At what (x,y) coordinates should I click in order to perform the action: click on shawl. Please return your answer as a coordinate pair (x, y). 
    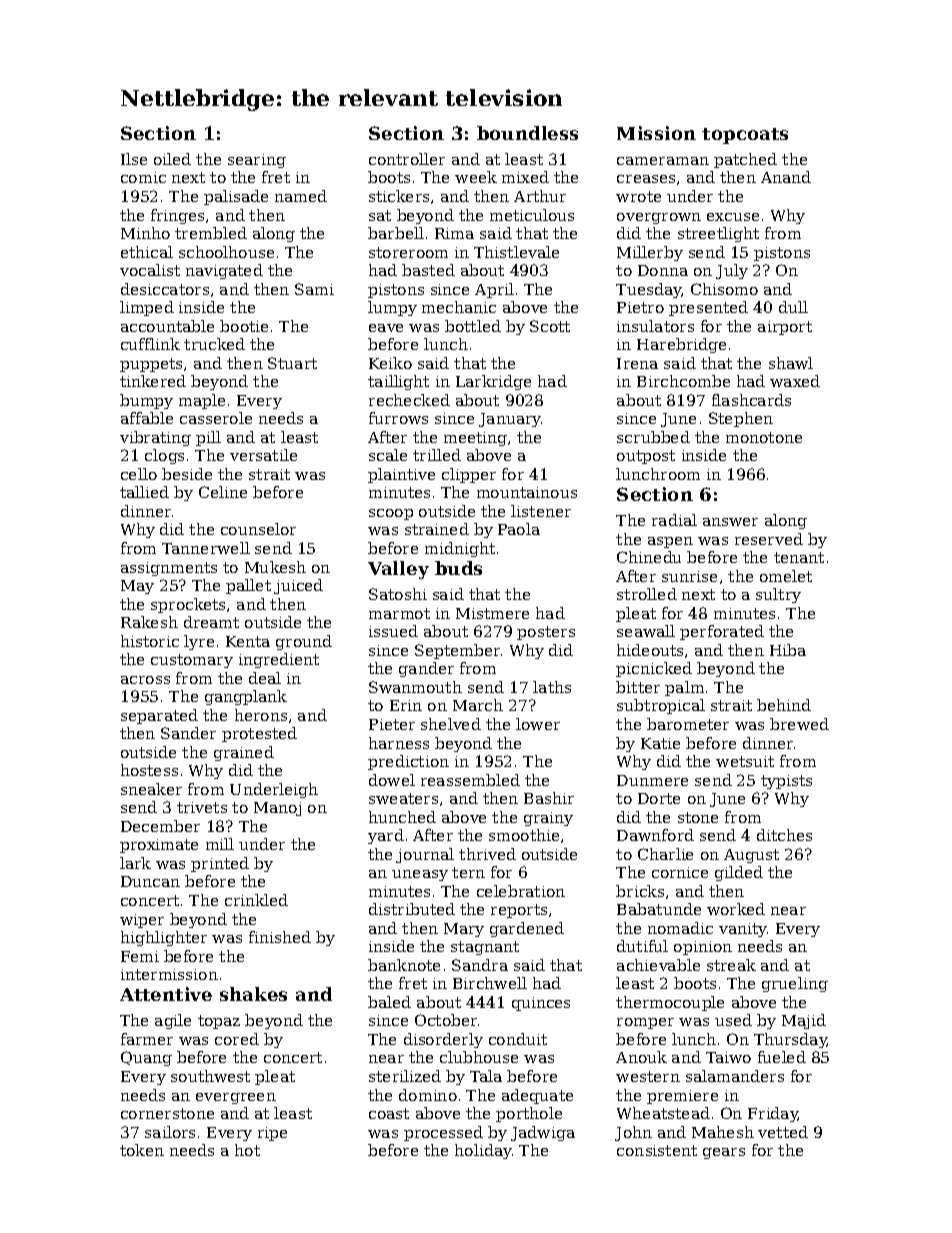
    Looking at the image, I should click on (791, 363).
